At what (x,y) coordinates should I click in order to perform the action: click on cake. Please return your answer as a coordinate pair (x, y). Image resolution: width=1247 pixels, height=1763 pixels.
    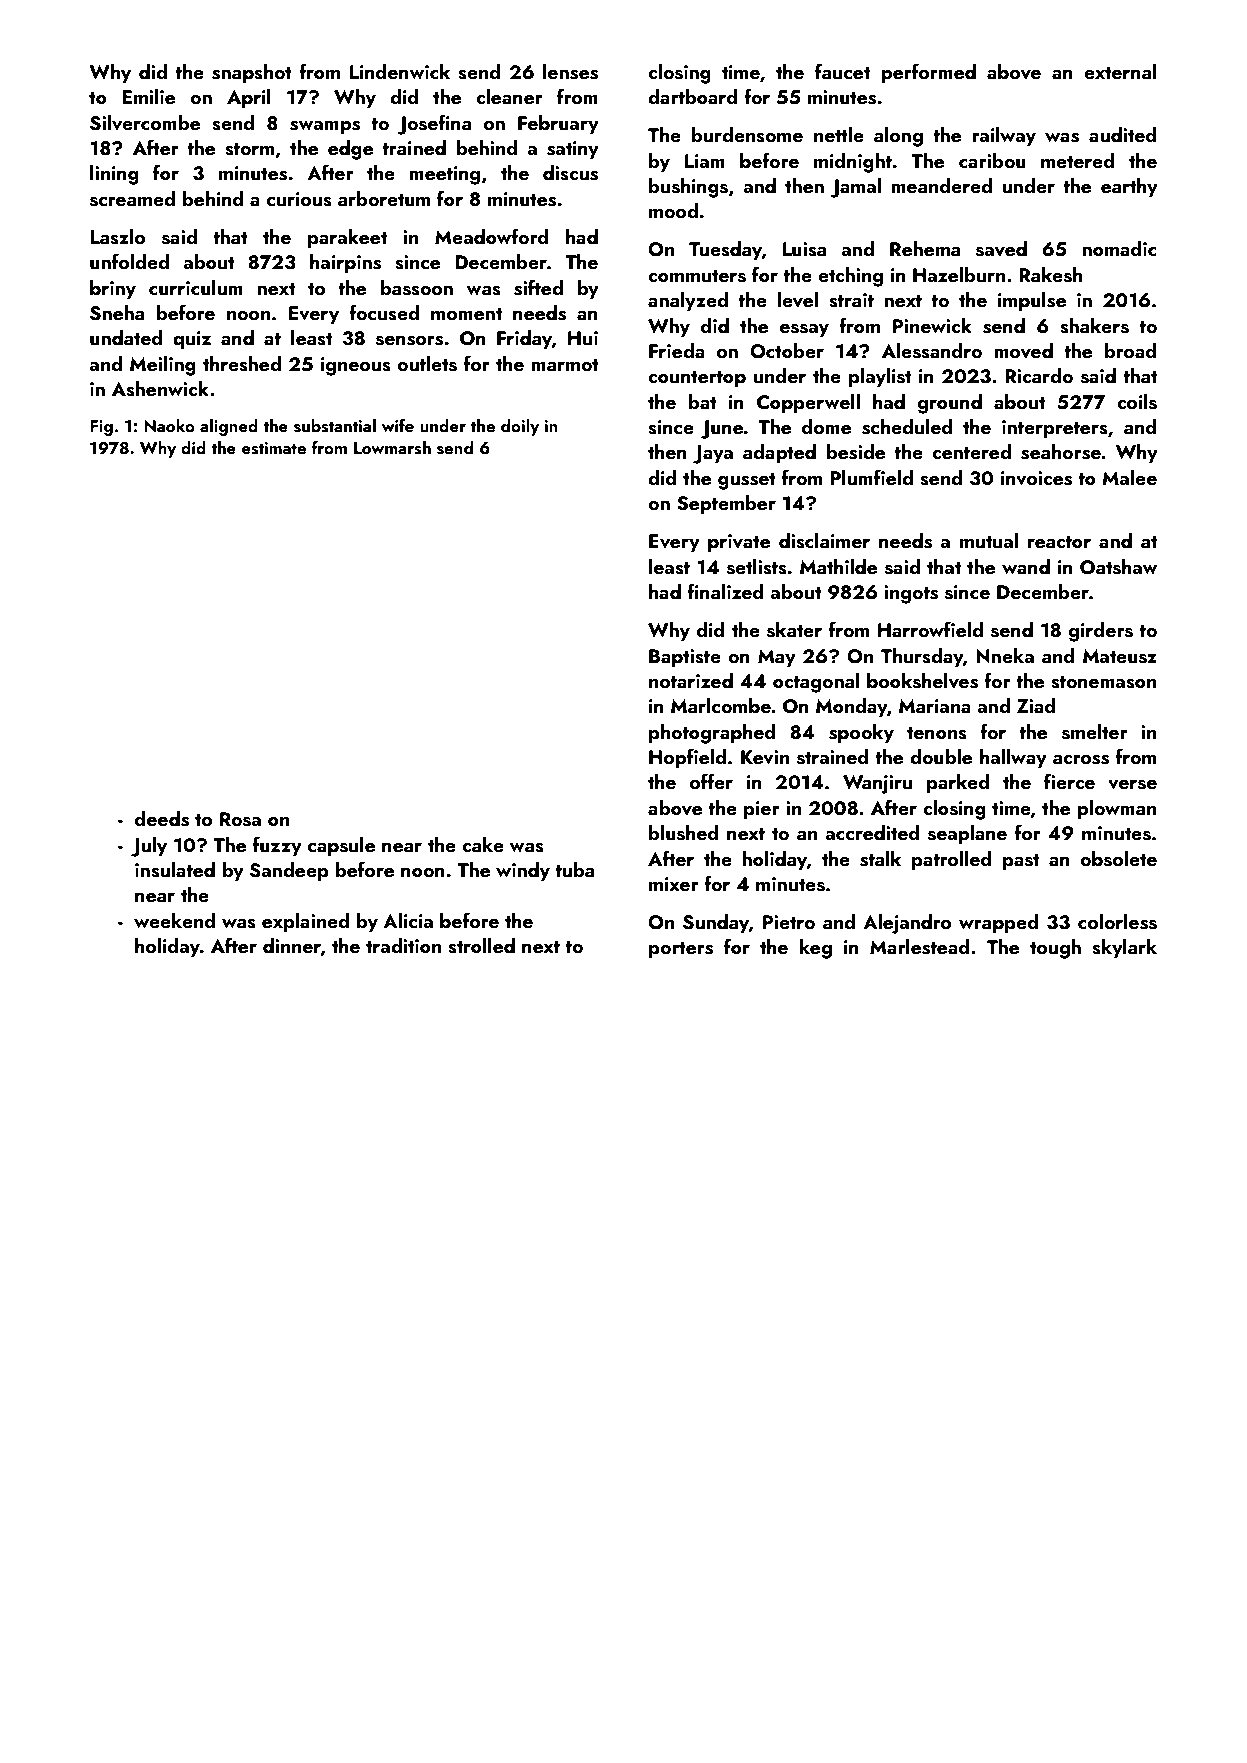
    Looking at the image, I should click on (483, 844).
